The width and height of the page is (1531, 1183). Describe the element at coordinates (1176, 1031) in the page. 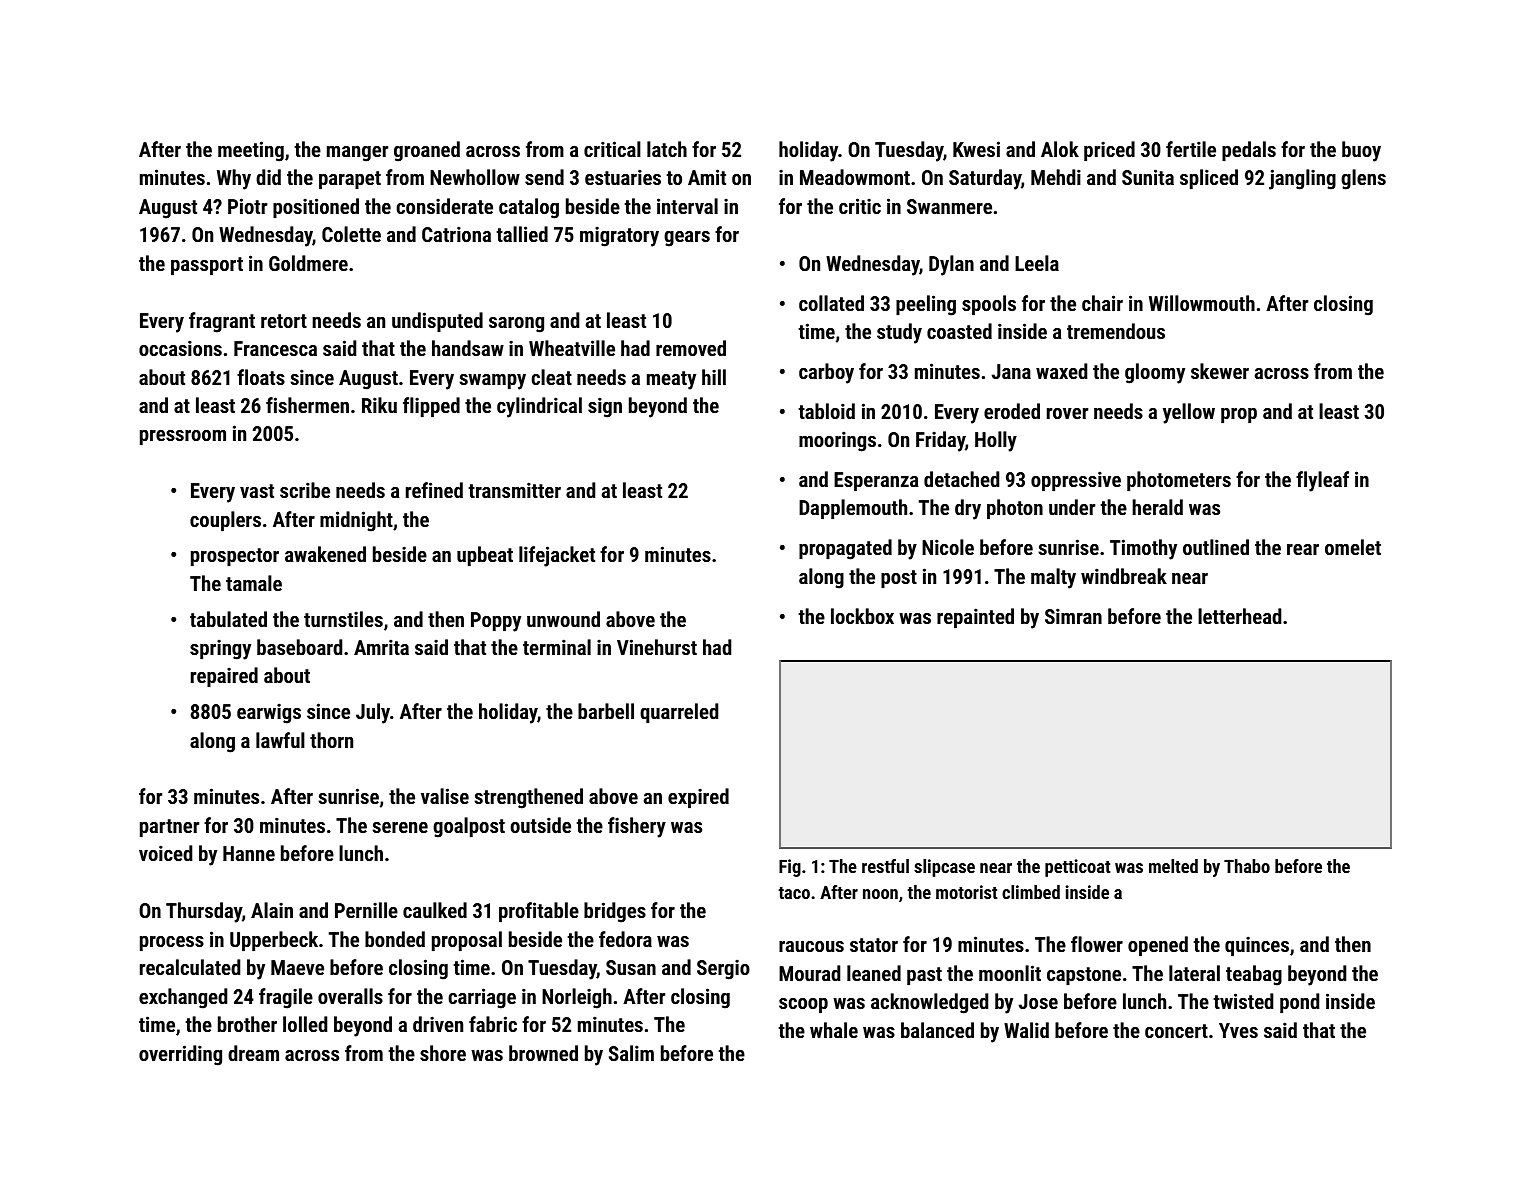

I see `concert` at that location.
